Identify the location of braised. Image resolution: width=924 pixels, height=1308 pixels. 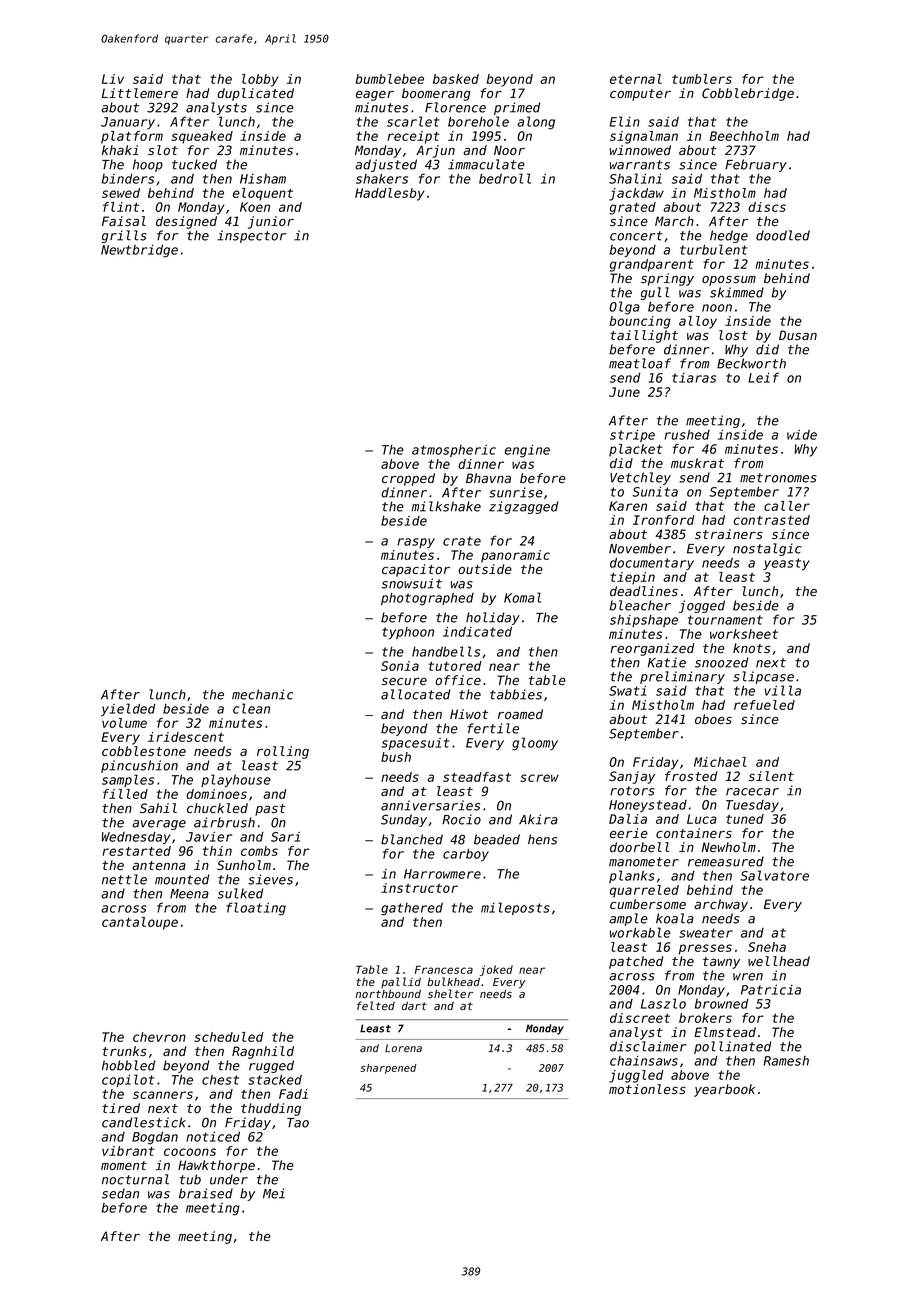
(206, 1193).
